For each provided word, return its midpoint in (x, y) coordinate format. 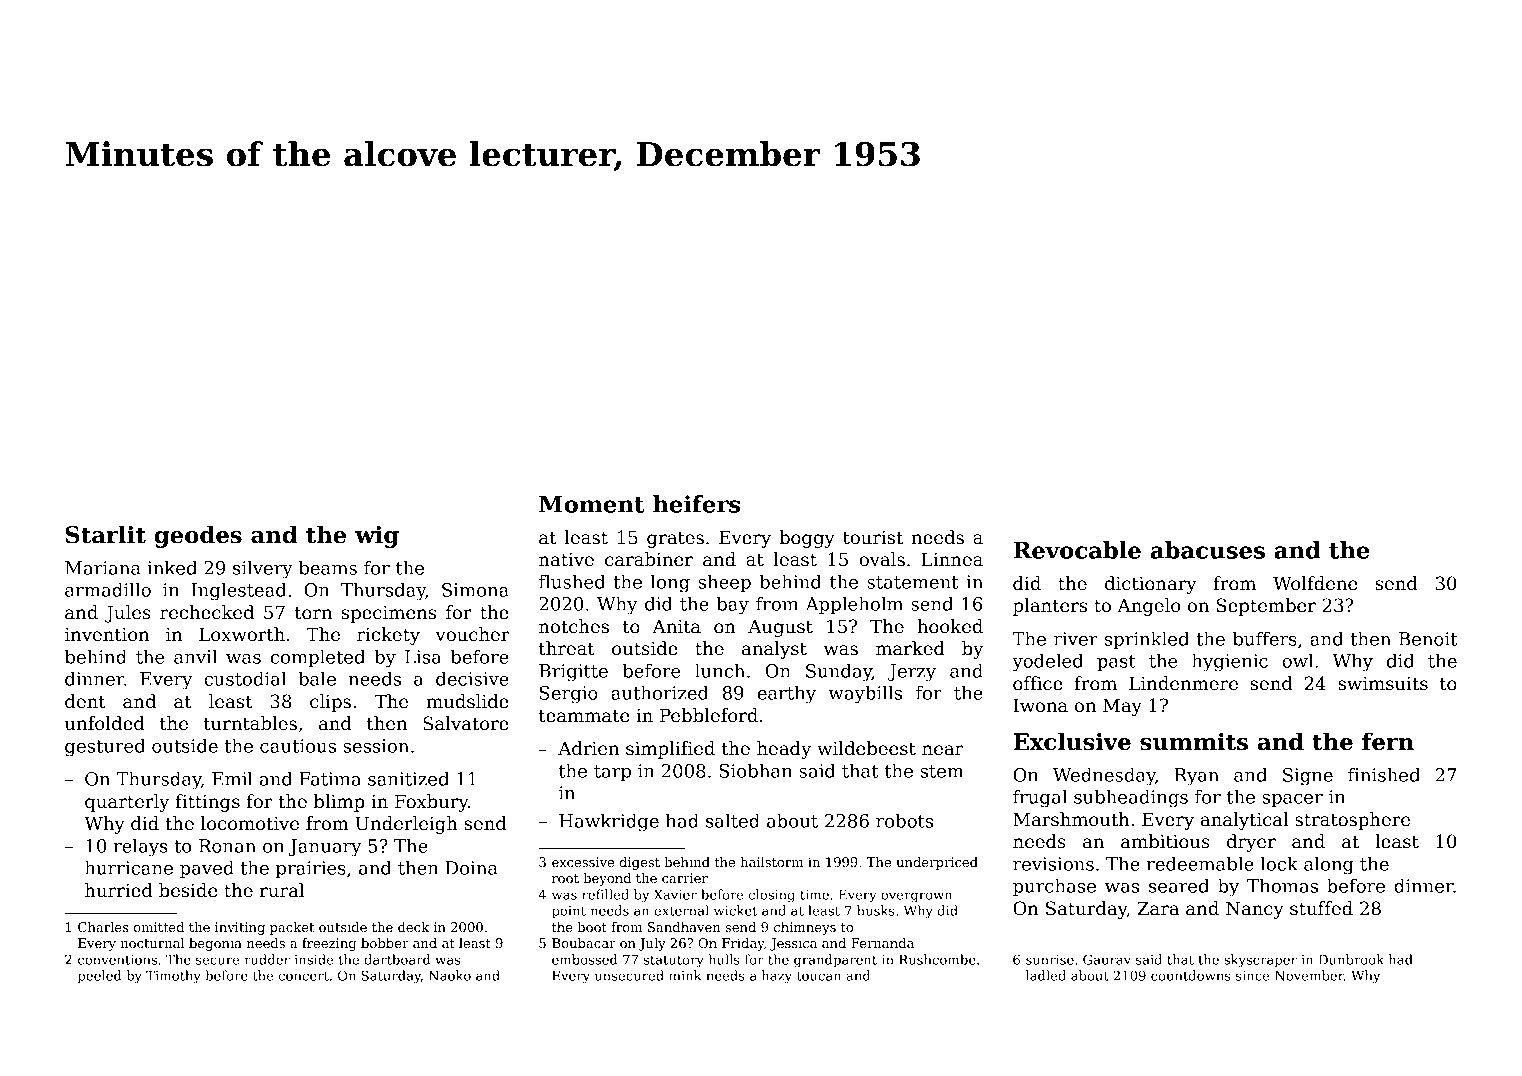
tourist (873, 538)
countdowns (1191, 975)
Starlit (106, 534)
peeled (100, 976)
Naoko (450, 975)
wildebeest (866, 748)
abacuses (1208, 550)
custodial (245, 678)
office (1038, 683)
